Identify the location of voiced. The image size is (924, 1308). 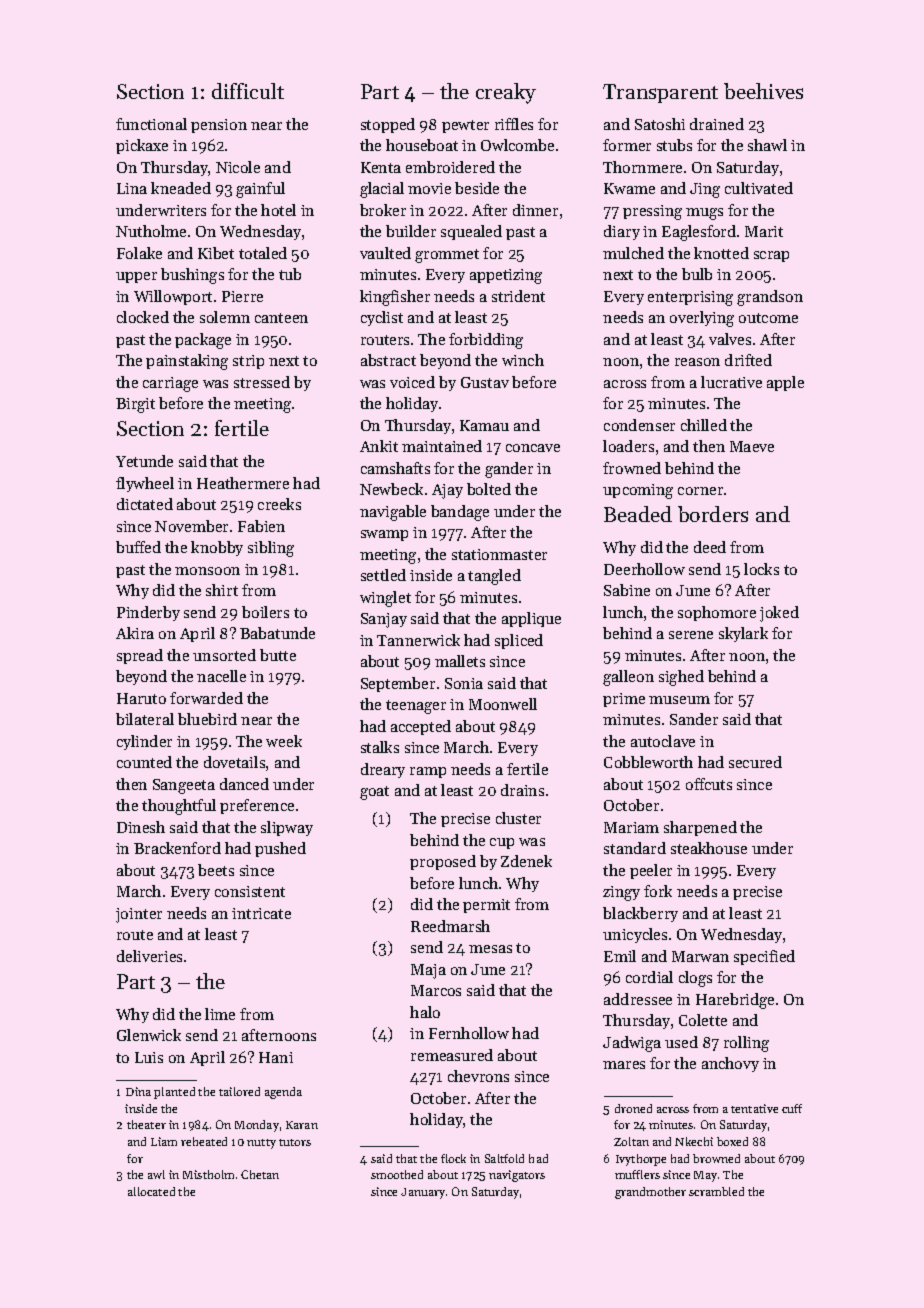
(412, 382).
